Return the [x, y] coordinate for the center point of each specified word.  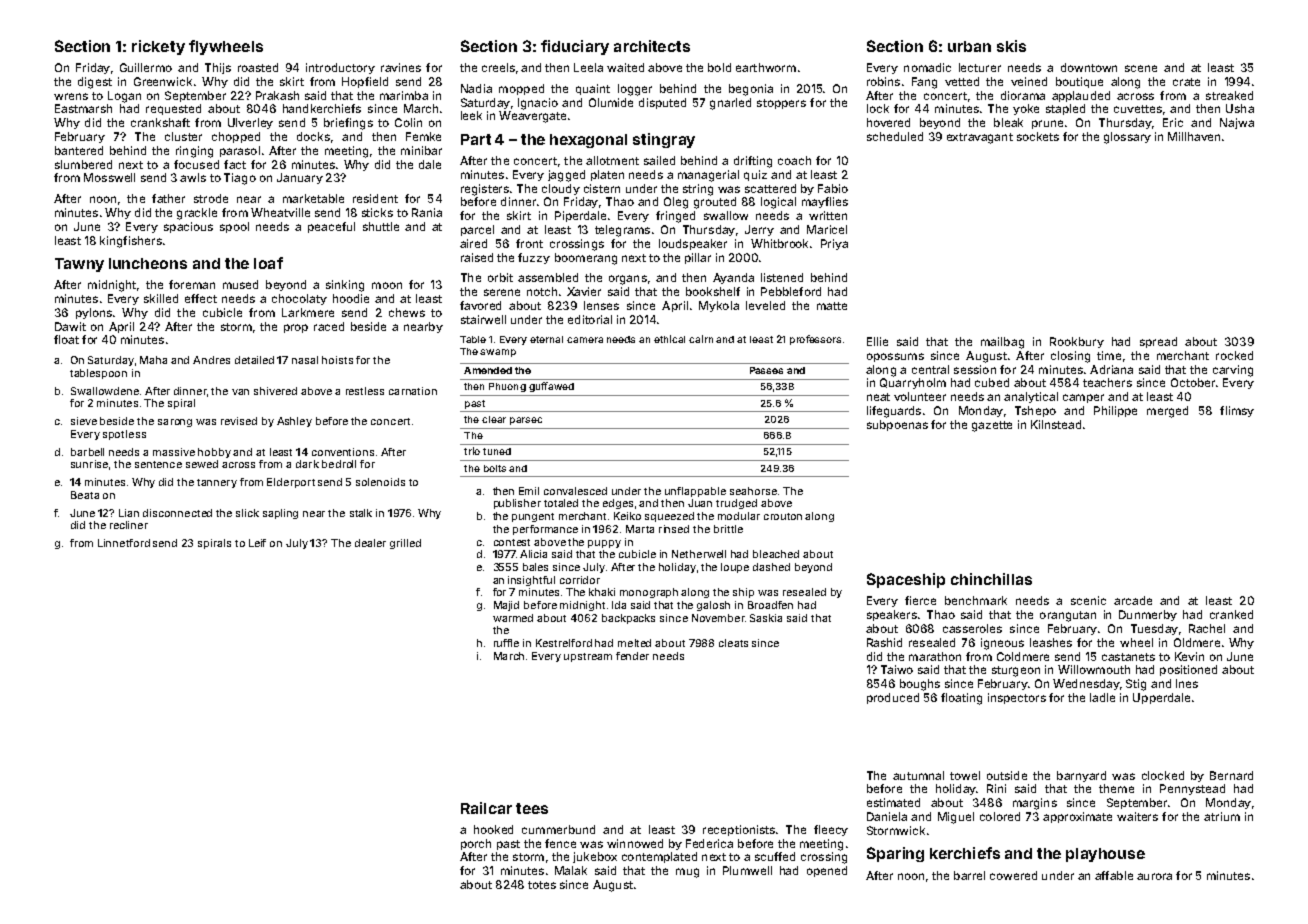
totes [542, 885]
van [240, 392]
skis [1011, 46]
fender [632, 656]
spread [1158, 342]
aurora [1154, 876]
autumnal [918, 775]
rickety [158, 47]
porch [476, 844]
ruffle [506, 643]
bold [719, 67]
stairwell [483, 319]
